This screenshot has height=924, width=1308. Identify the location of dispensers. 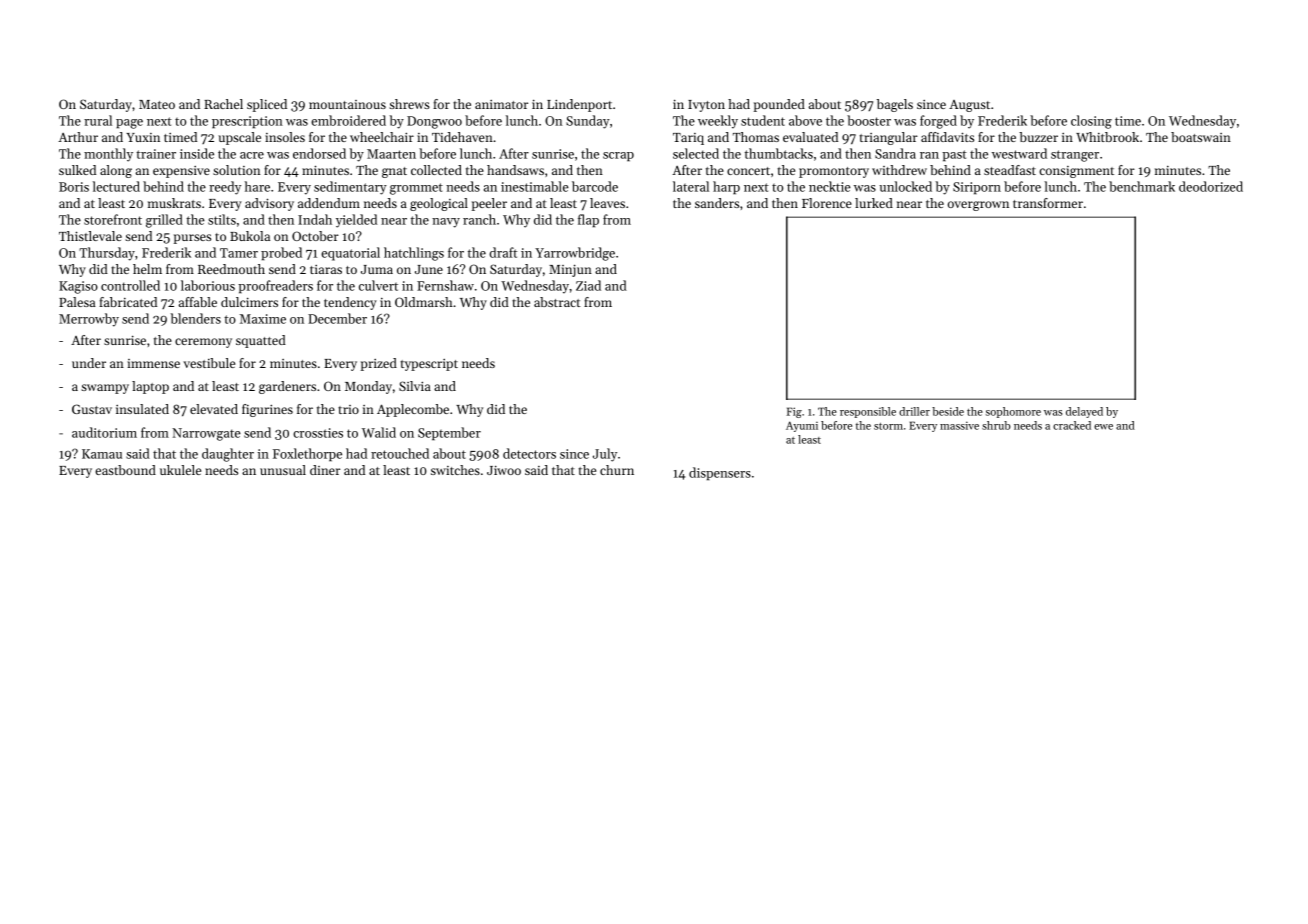
(720, 473).
